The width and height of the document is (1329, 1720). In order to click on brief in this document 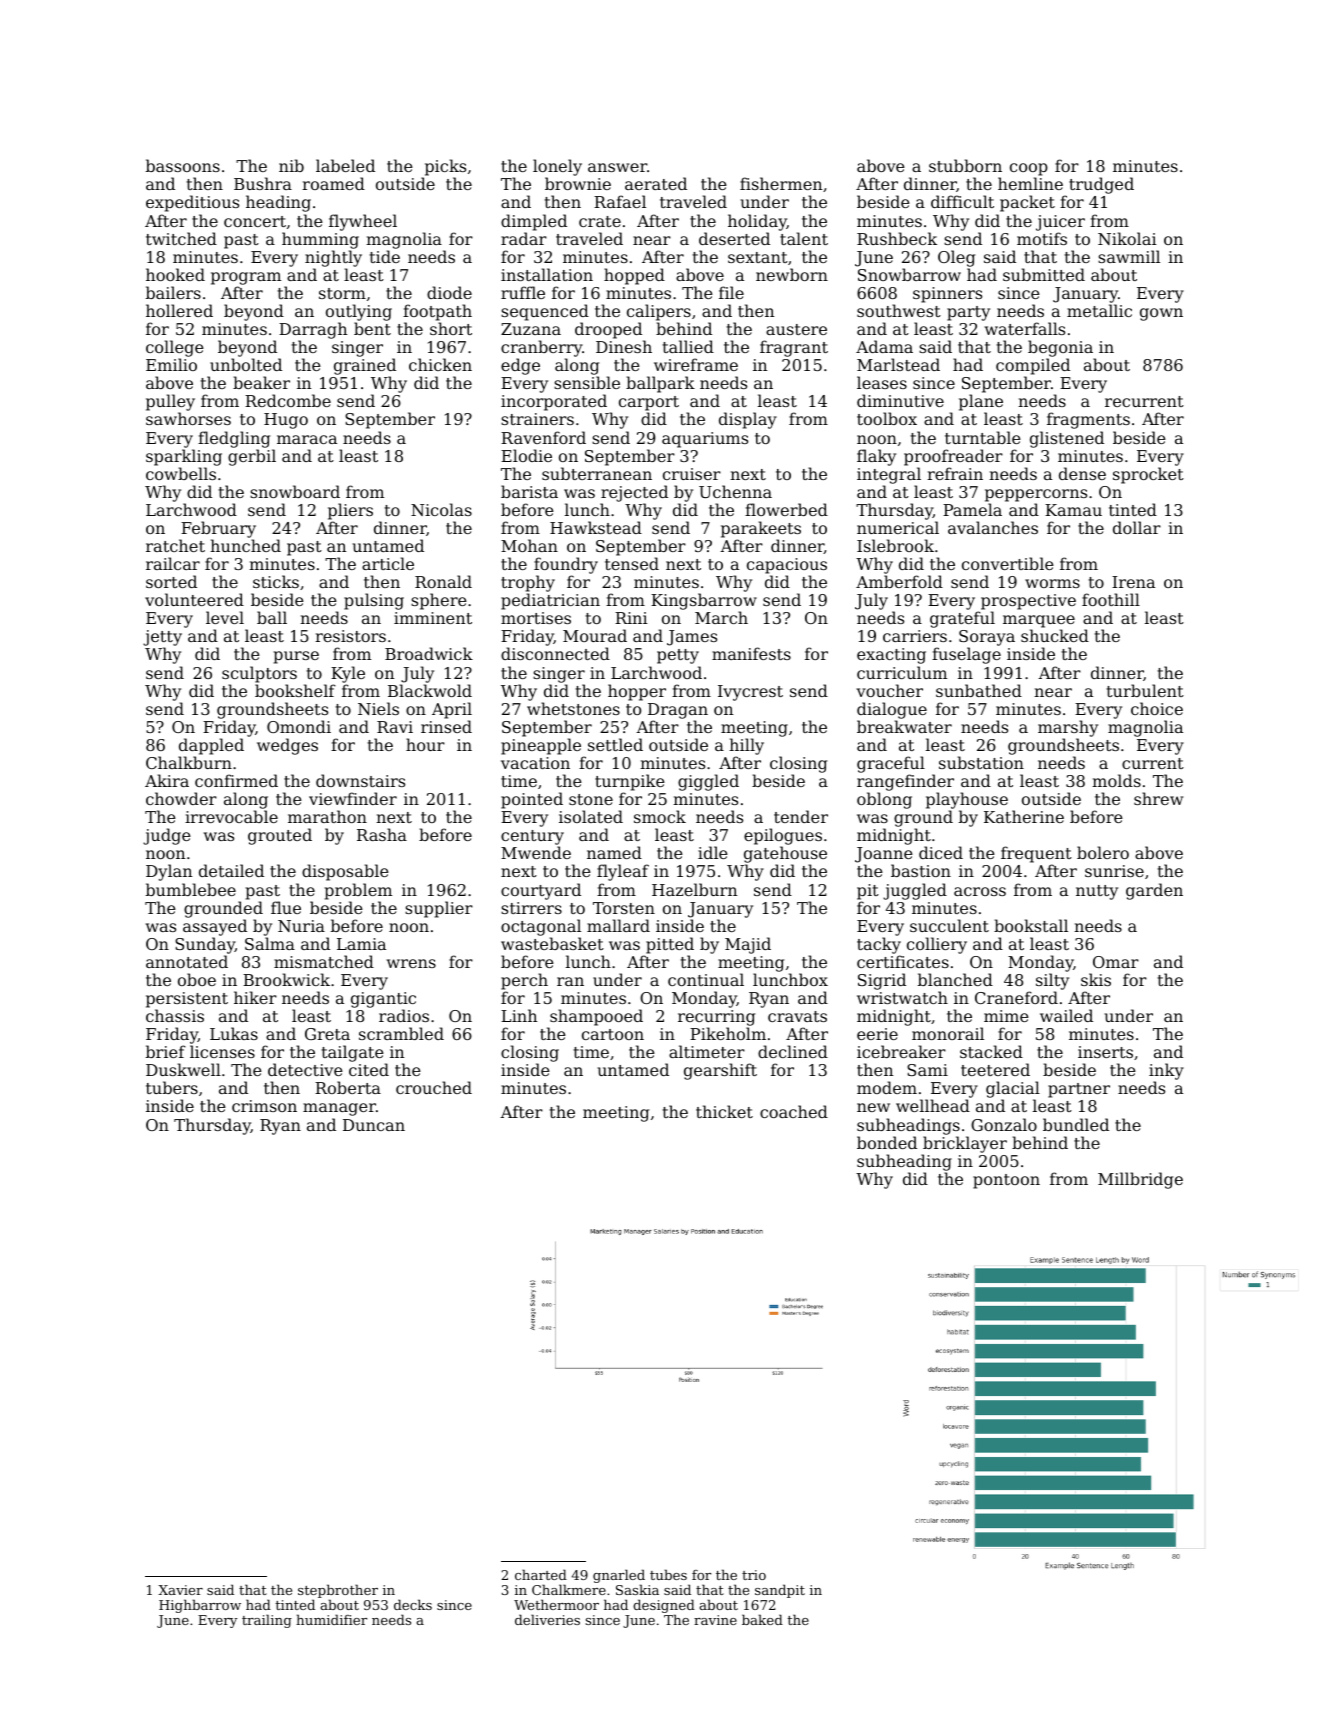, I will do `click(166, 1051)`.
